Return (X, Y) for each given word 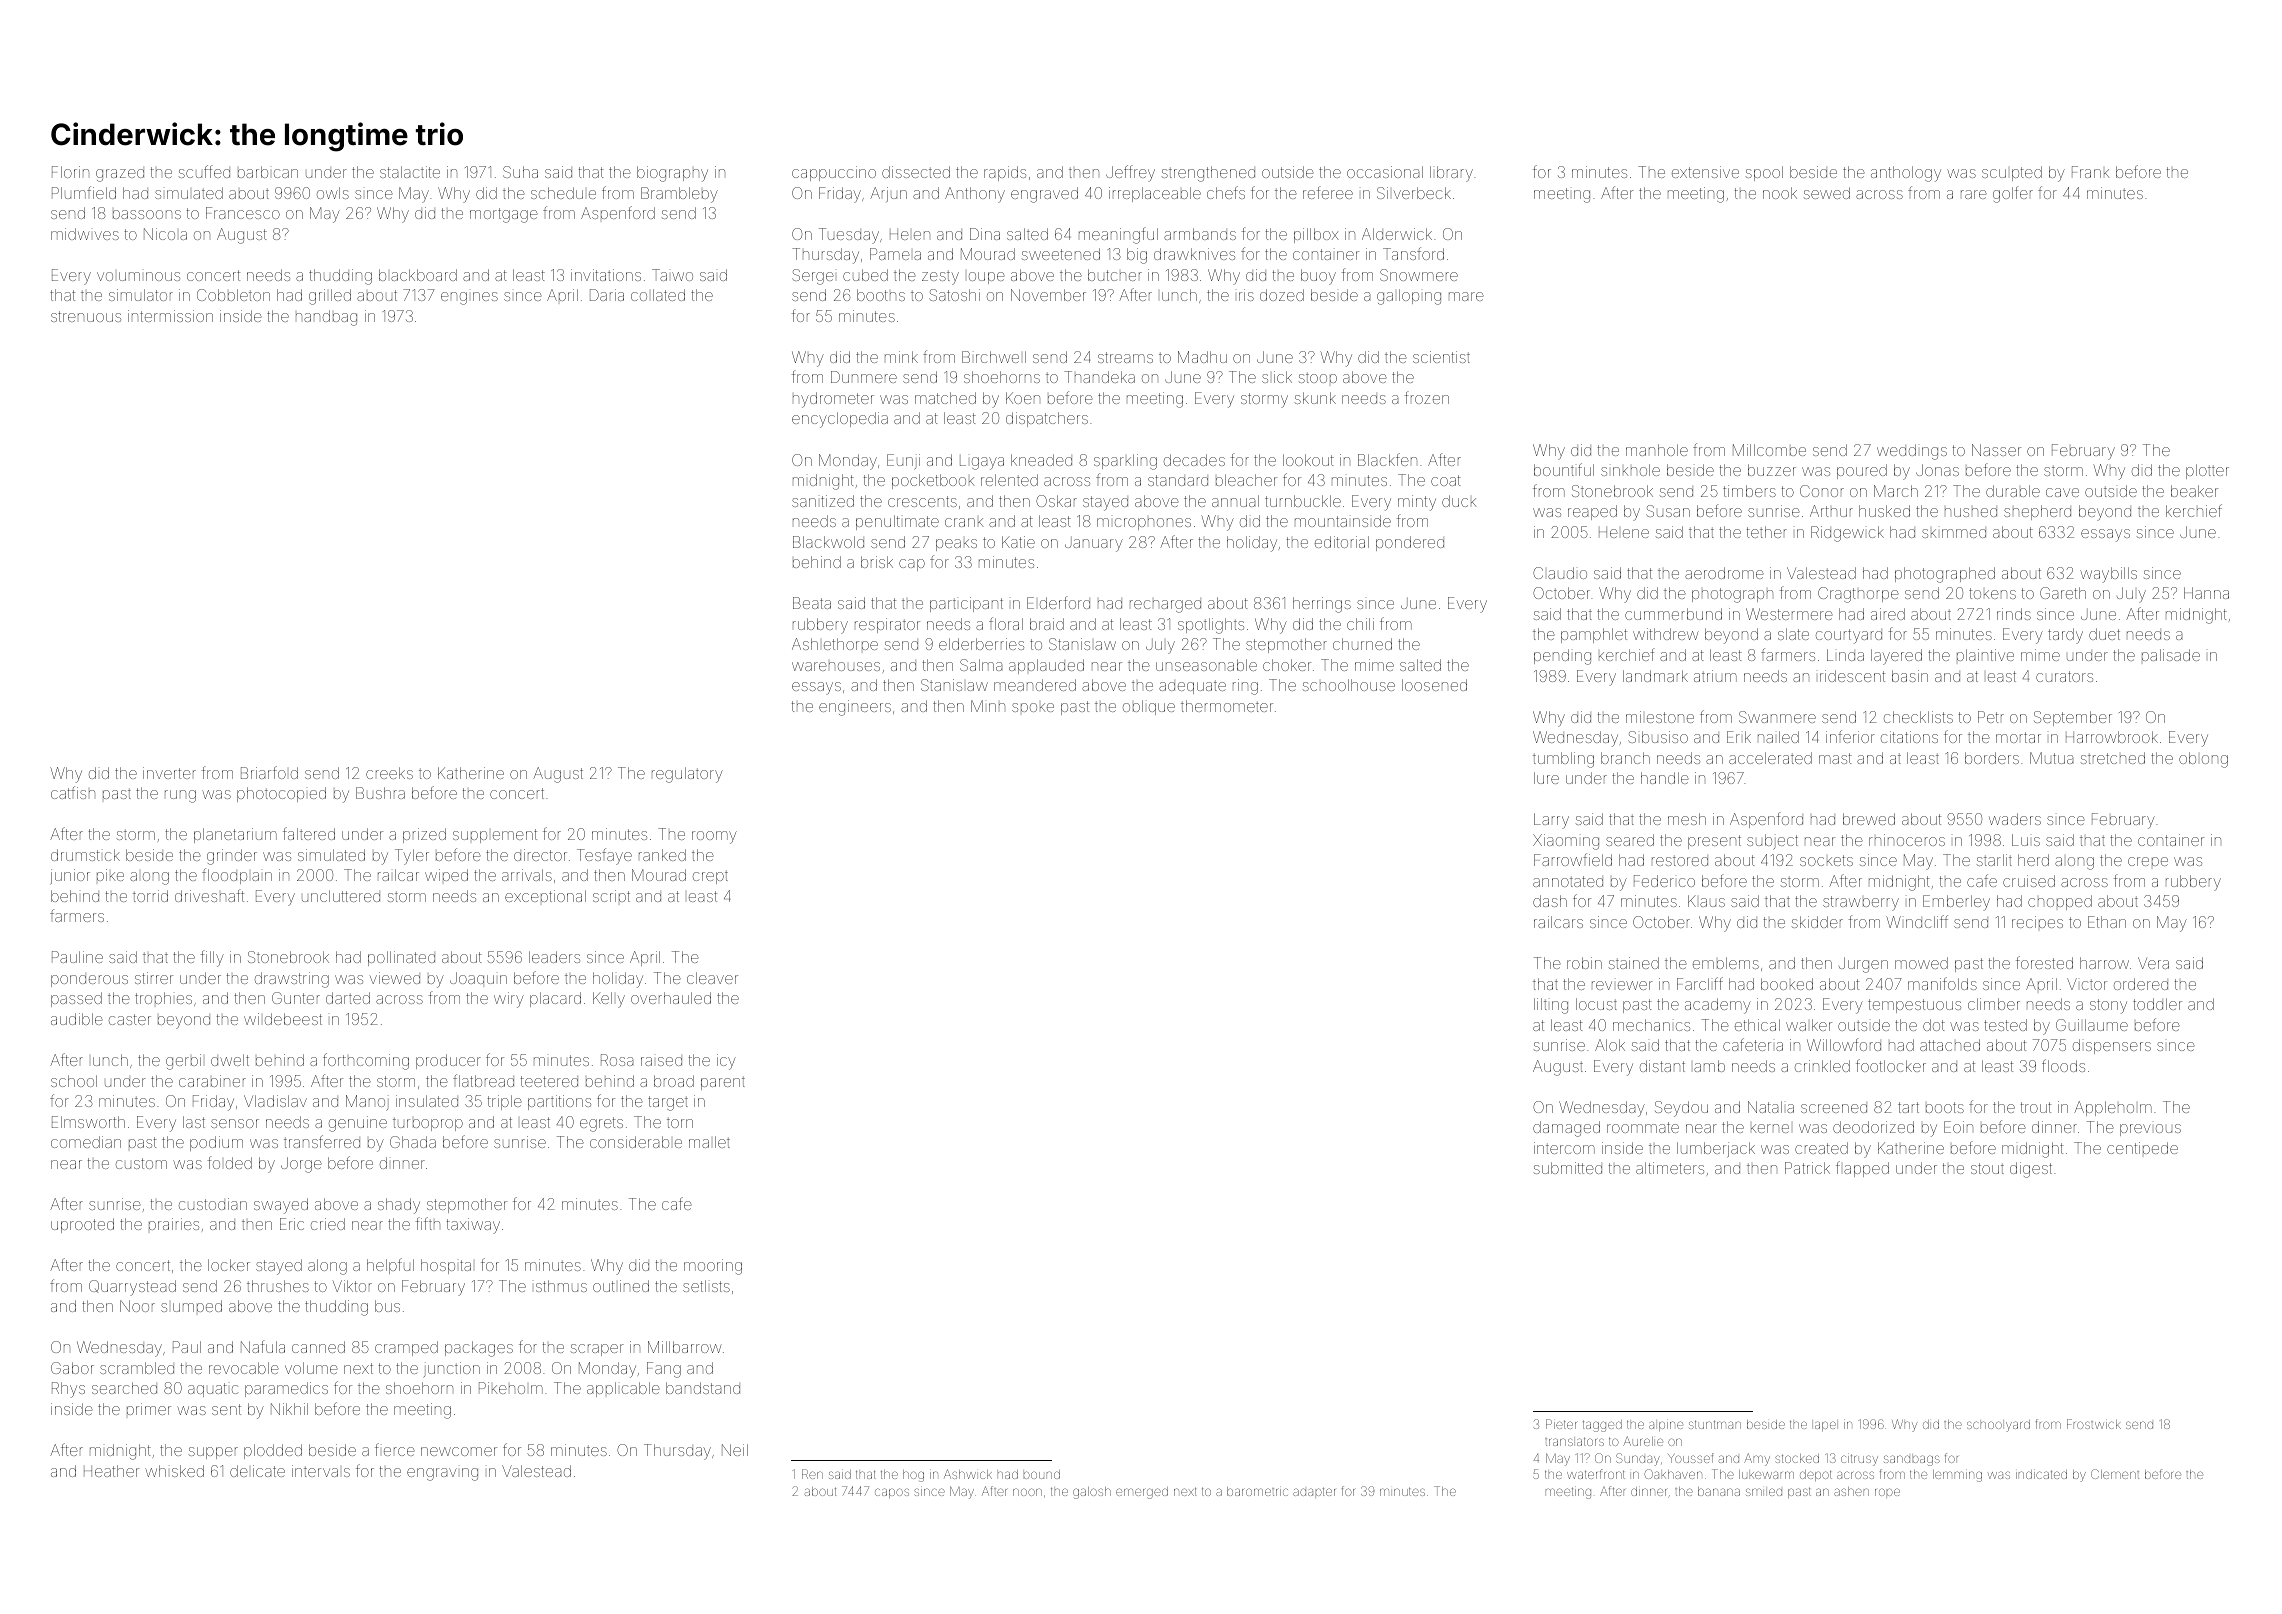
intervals (321, 1471)
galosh (1092, 1493)
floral (1006, 623)
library (1451, 174)
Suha (520, 172)
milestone (1660, 717)
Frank (2090, 172)
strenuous (86, 316)
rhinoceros (1907, 840)
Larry (1551, 821)
